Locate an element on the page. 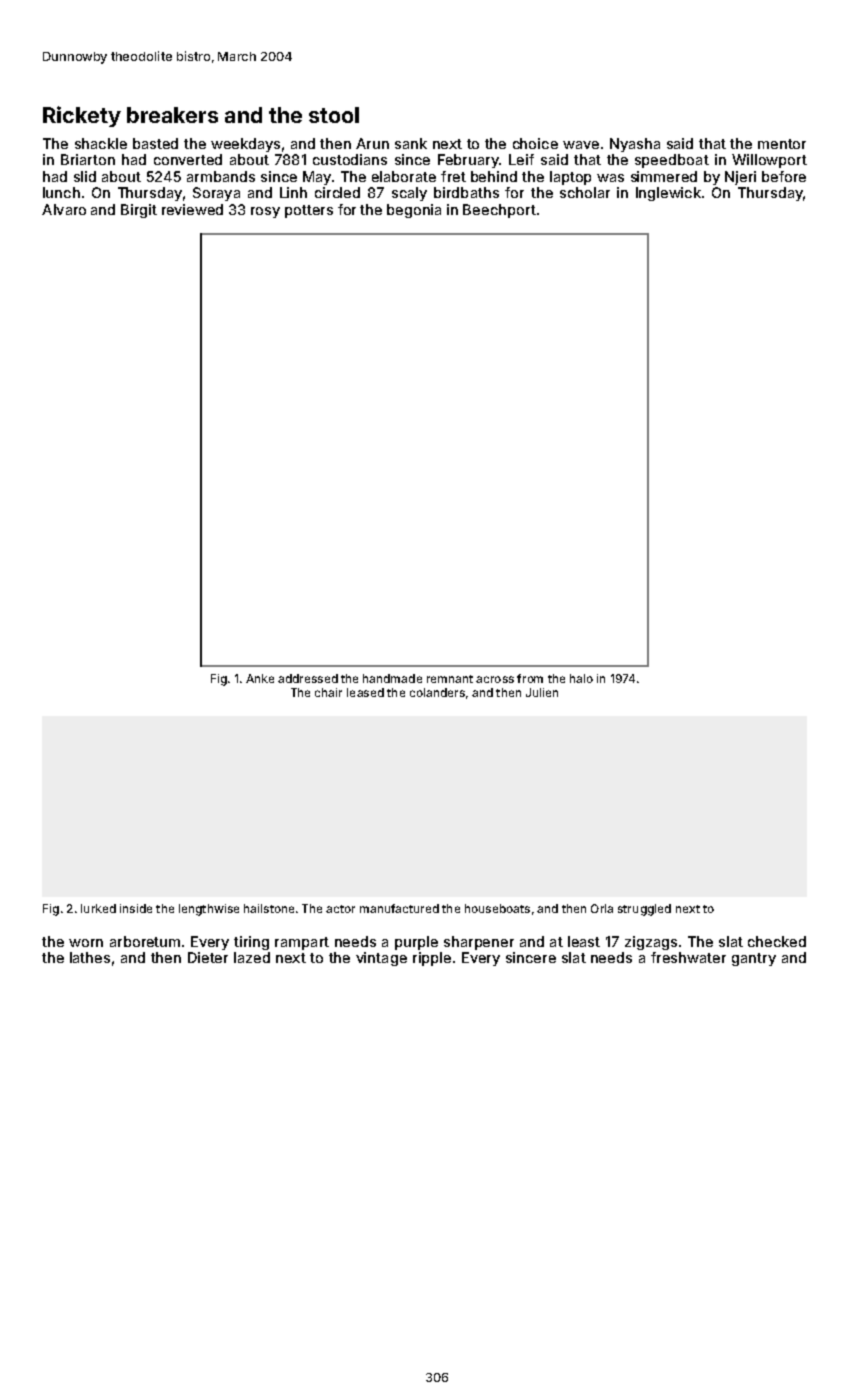  scholar is located at coordinates (585, 192).
